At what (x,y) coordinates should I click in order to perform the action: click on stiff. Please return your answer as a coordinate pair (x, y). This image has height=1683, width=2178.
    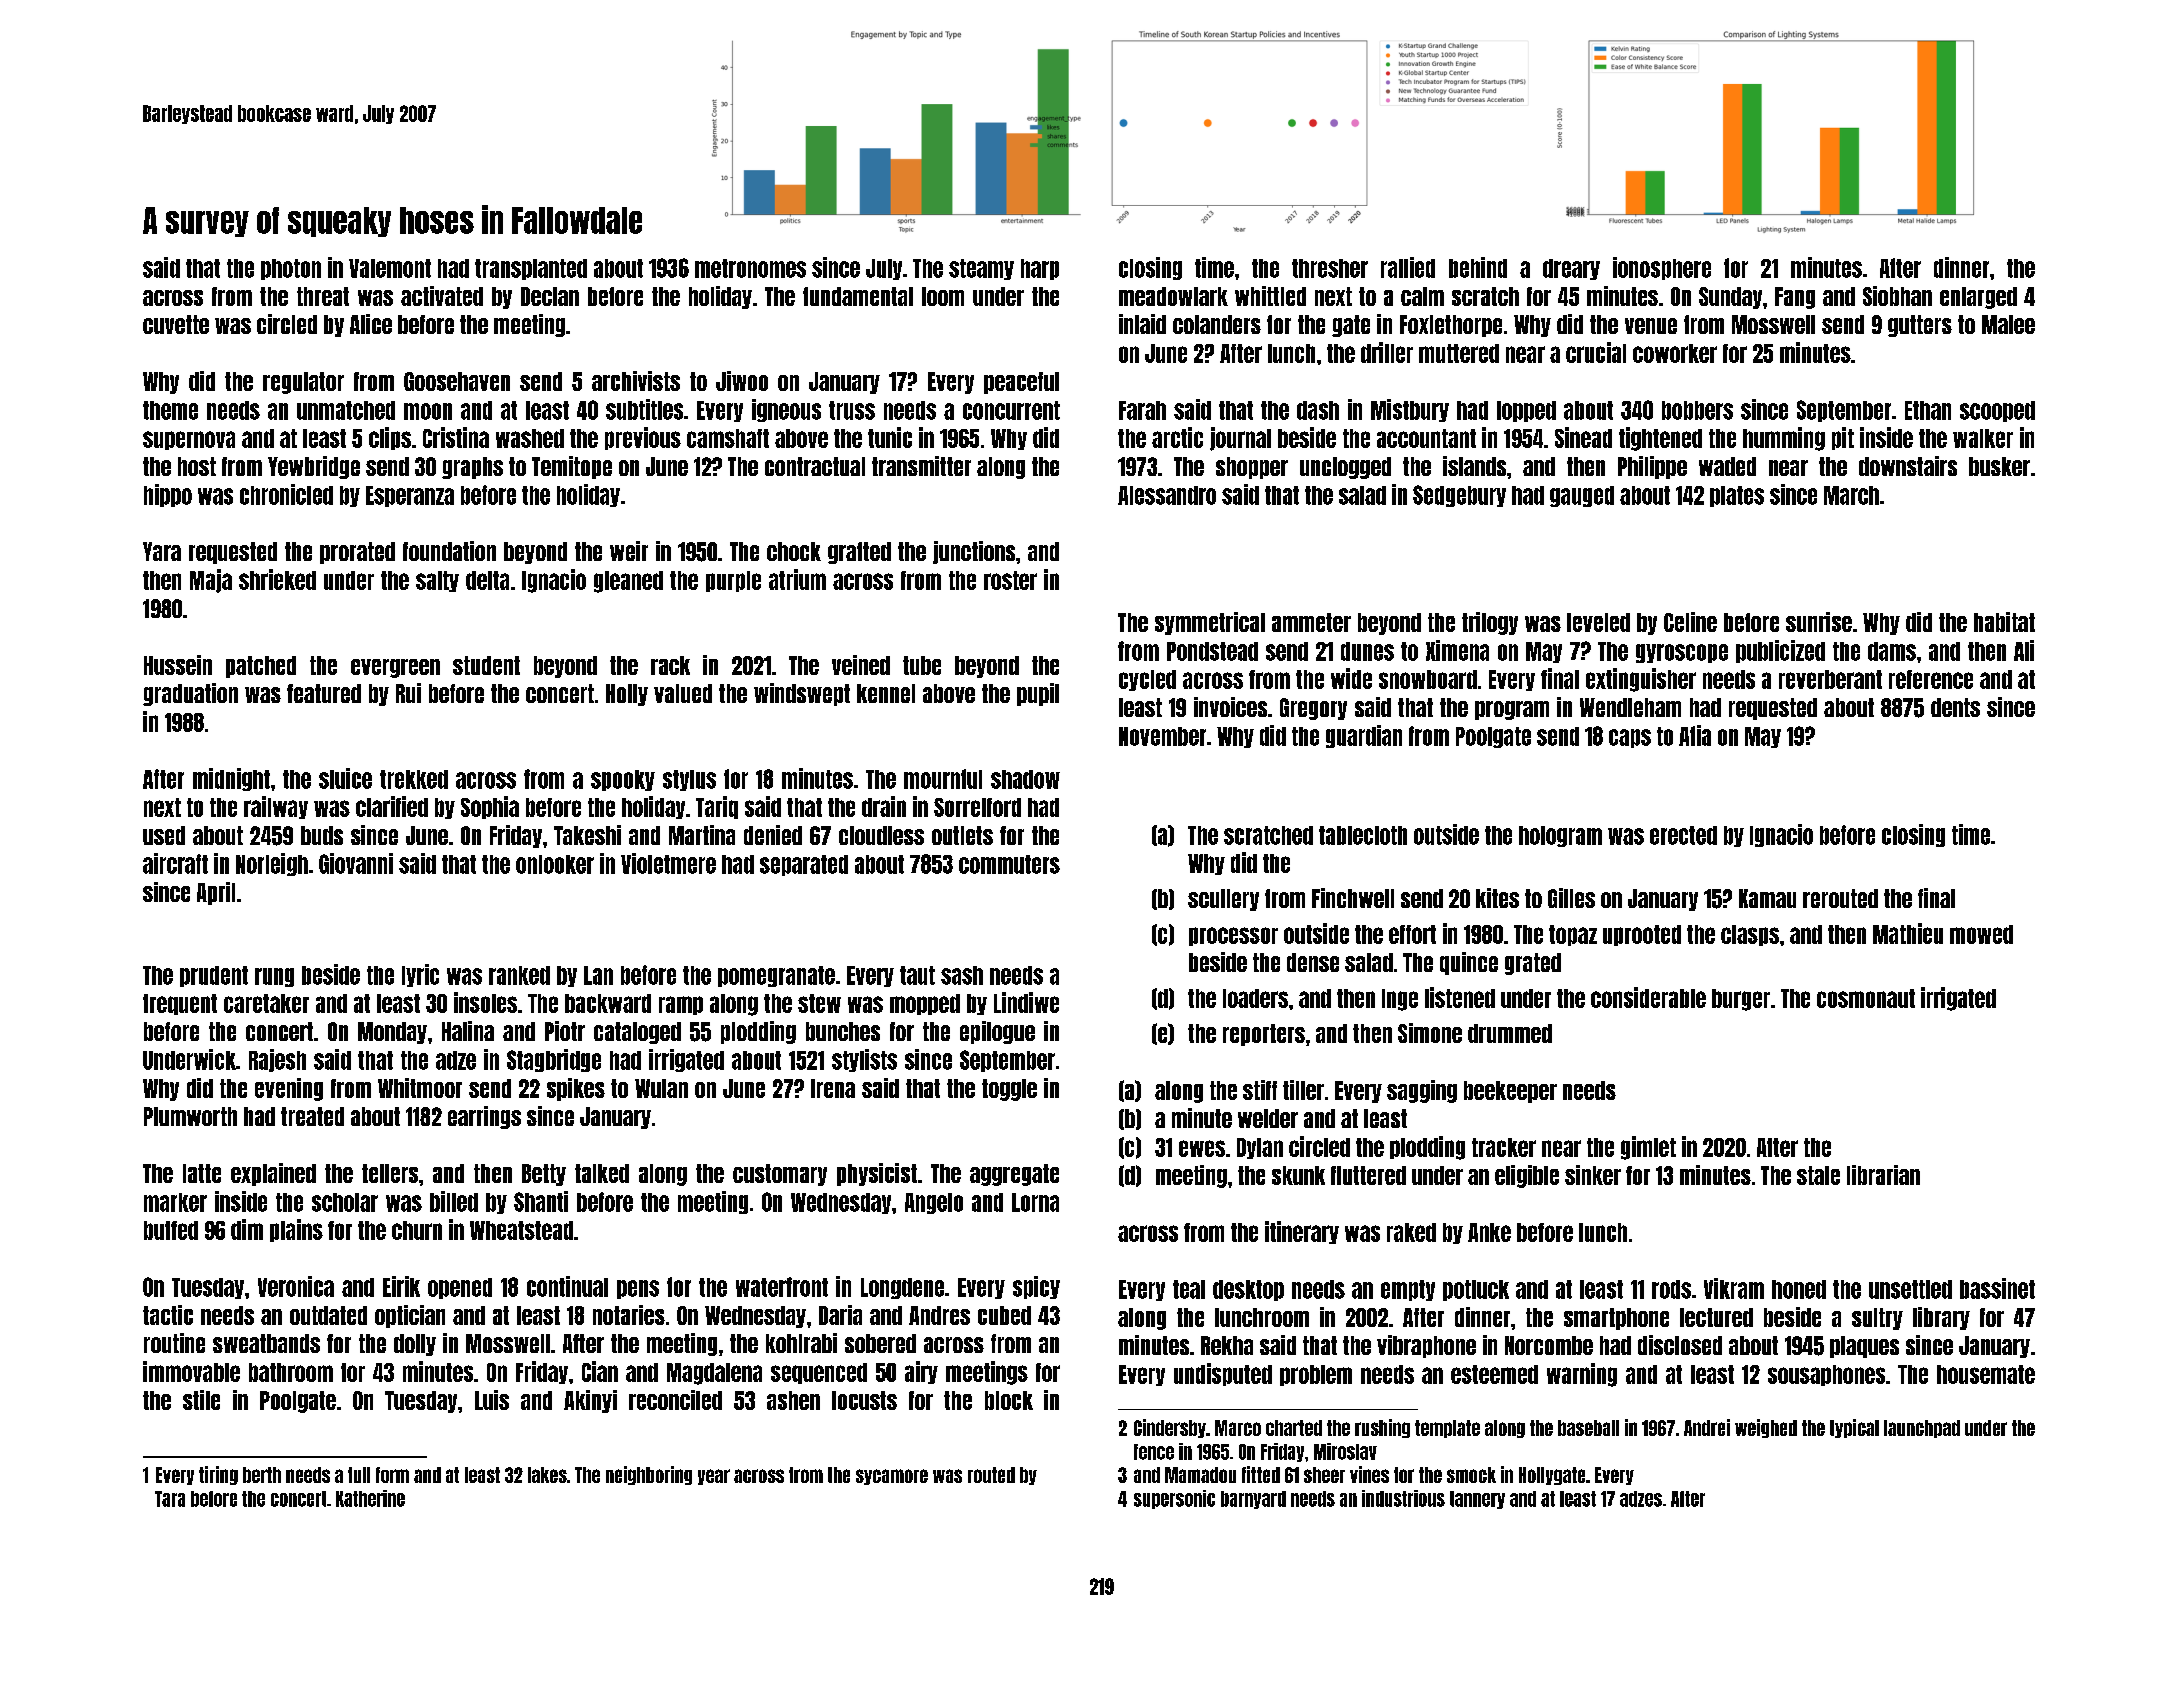
    Looking at the image, I should click on (1260, 1090).
